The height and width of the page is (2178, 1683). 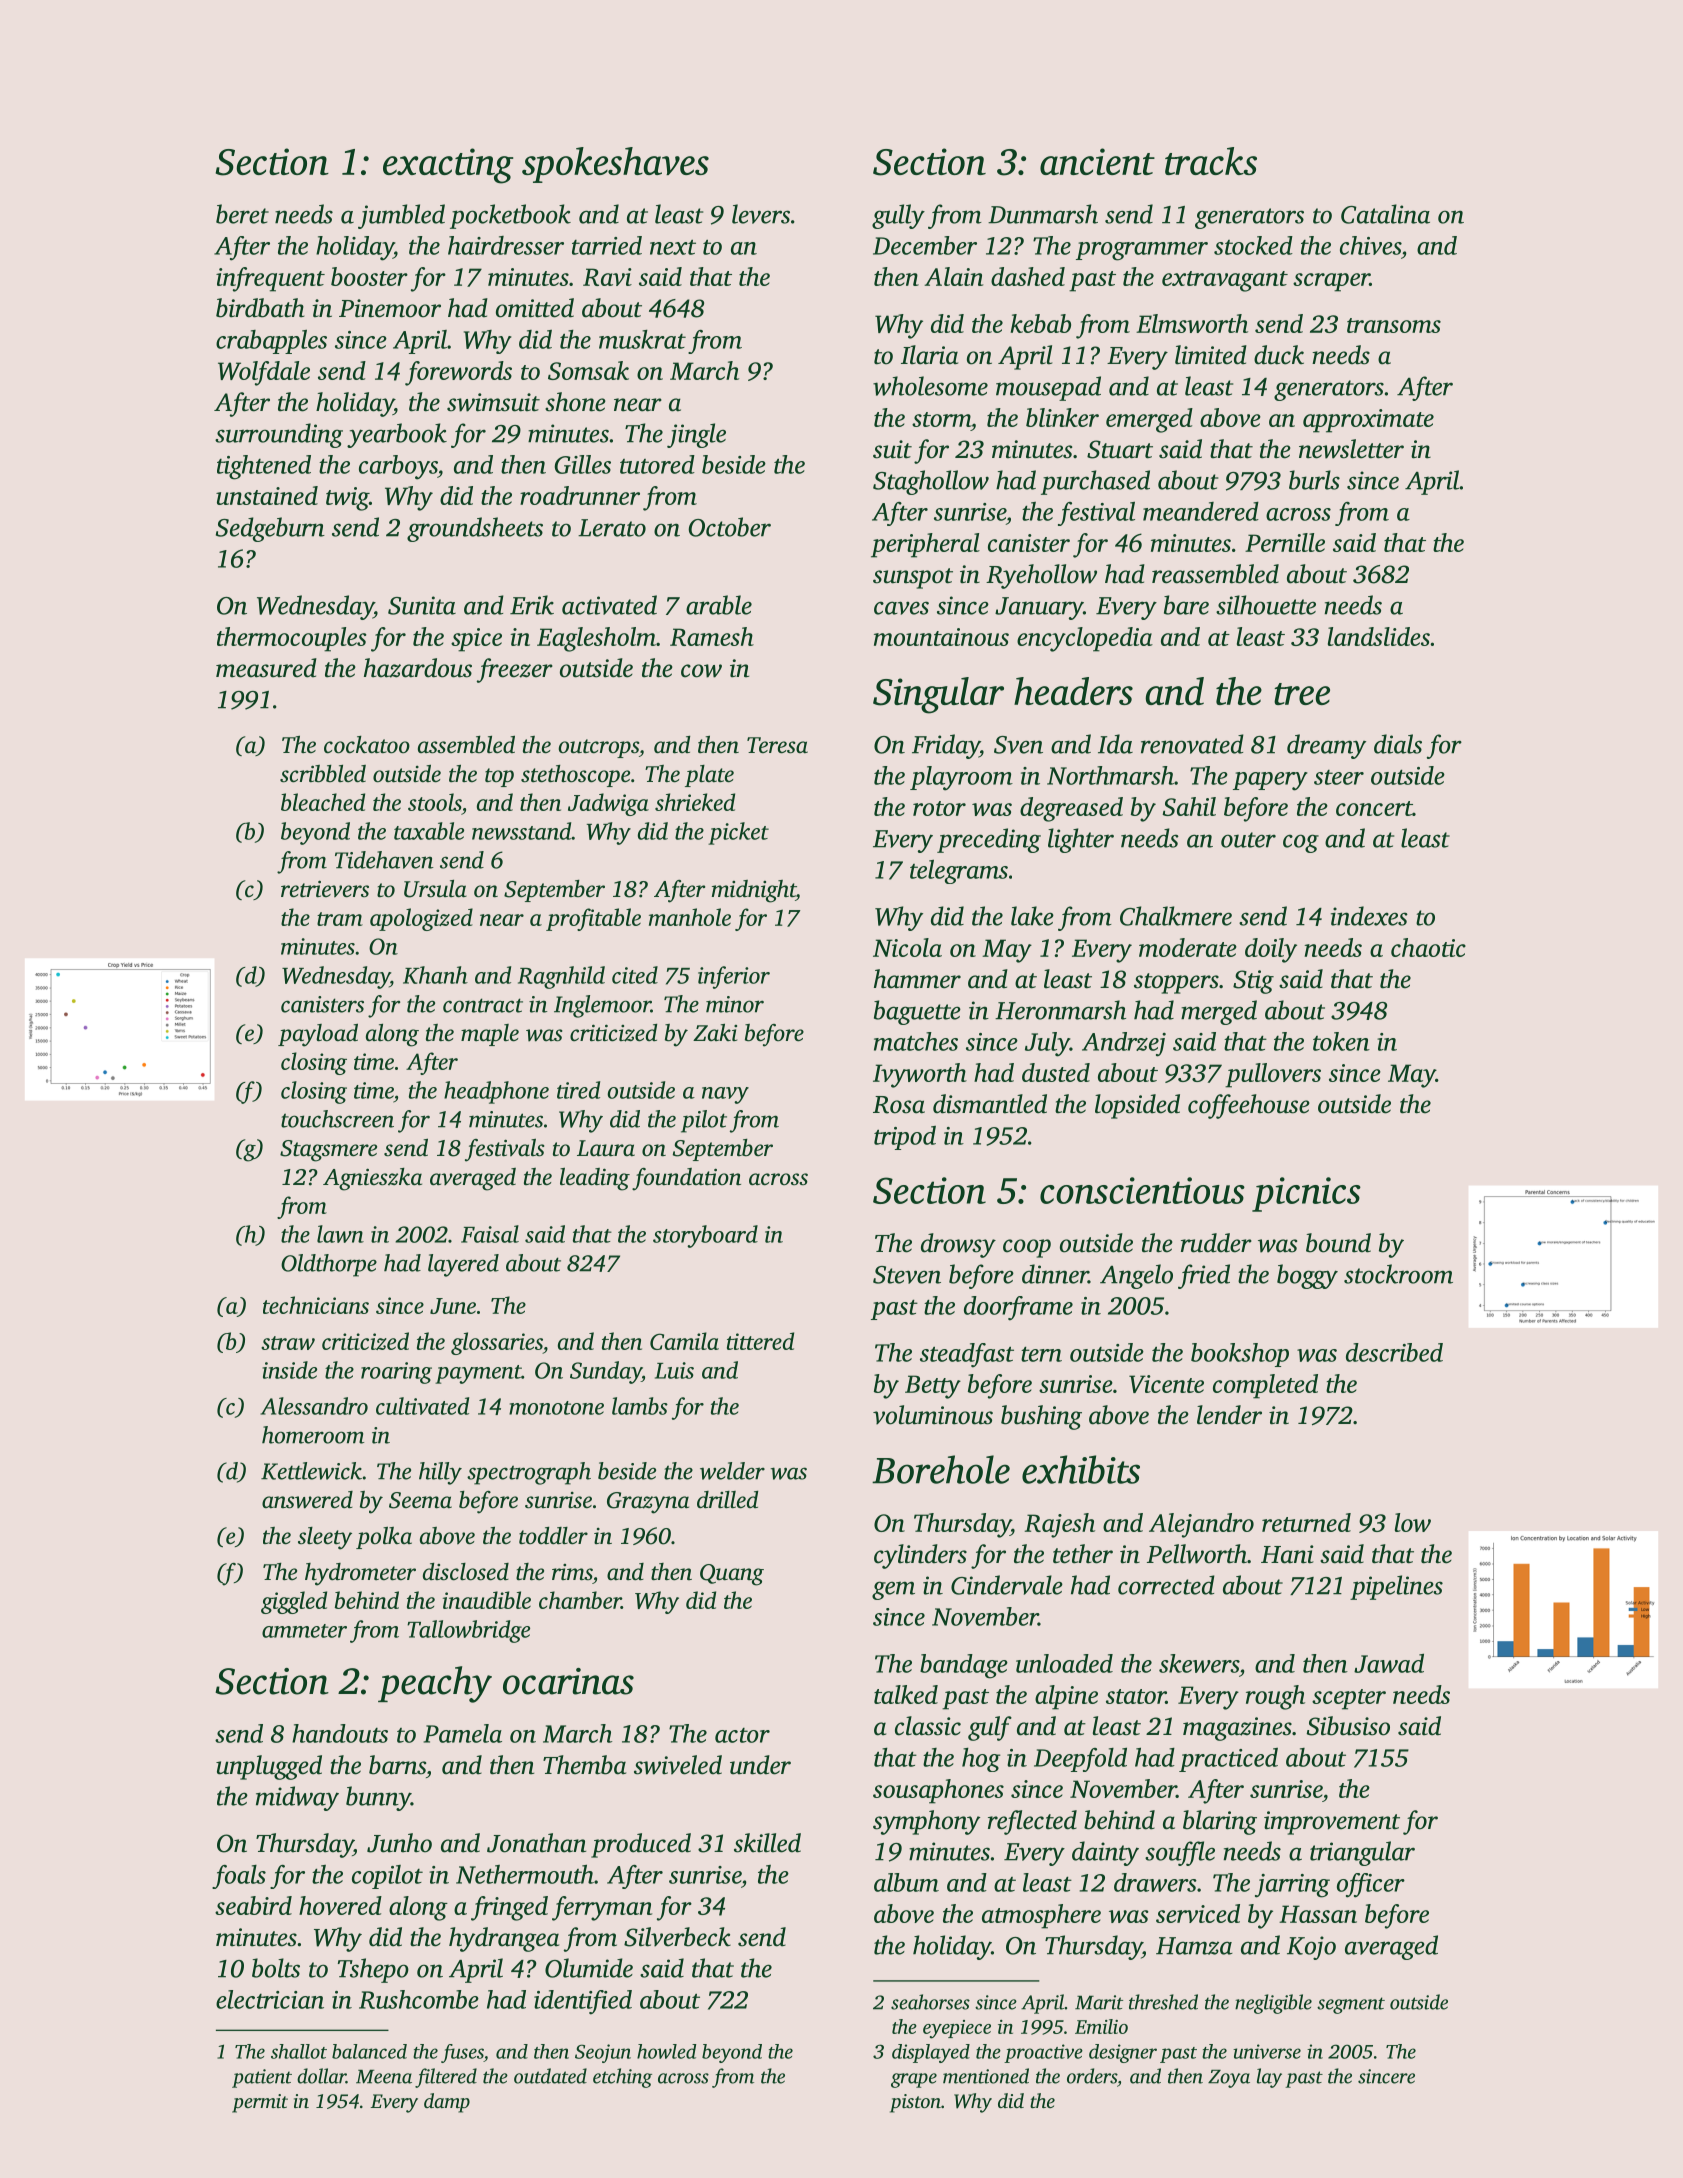 What do you see at coordinates (328, 1151) in the page?
I see `Stagsmere` at bounding box center [328, 1151].
